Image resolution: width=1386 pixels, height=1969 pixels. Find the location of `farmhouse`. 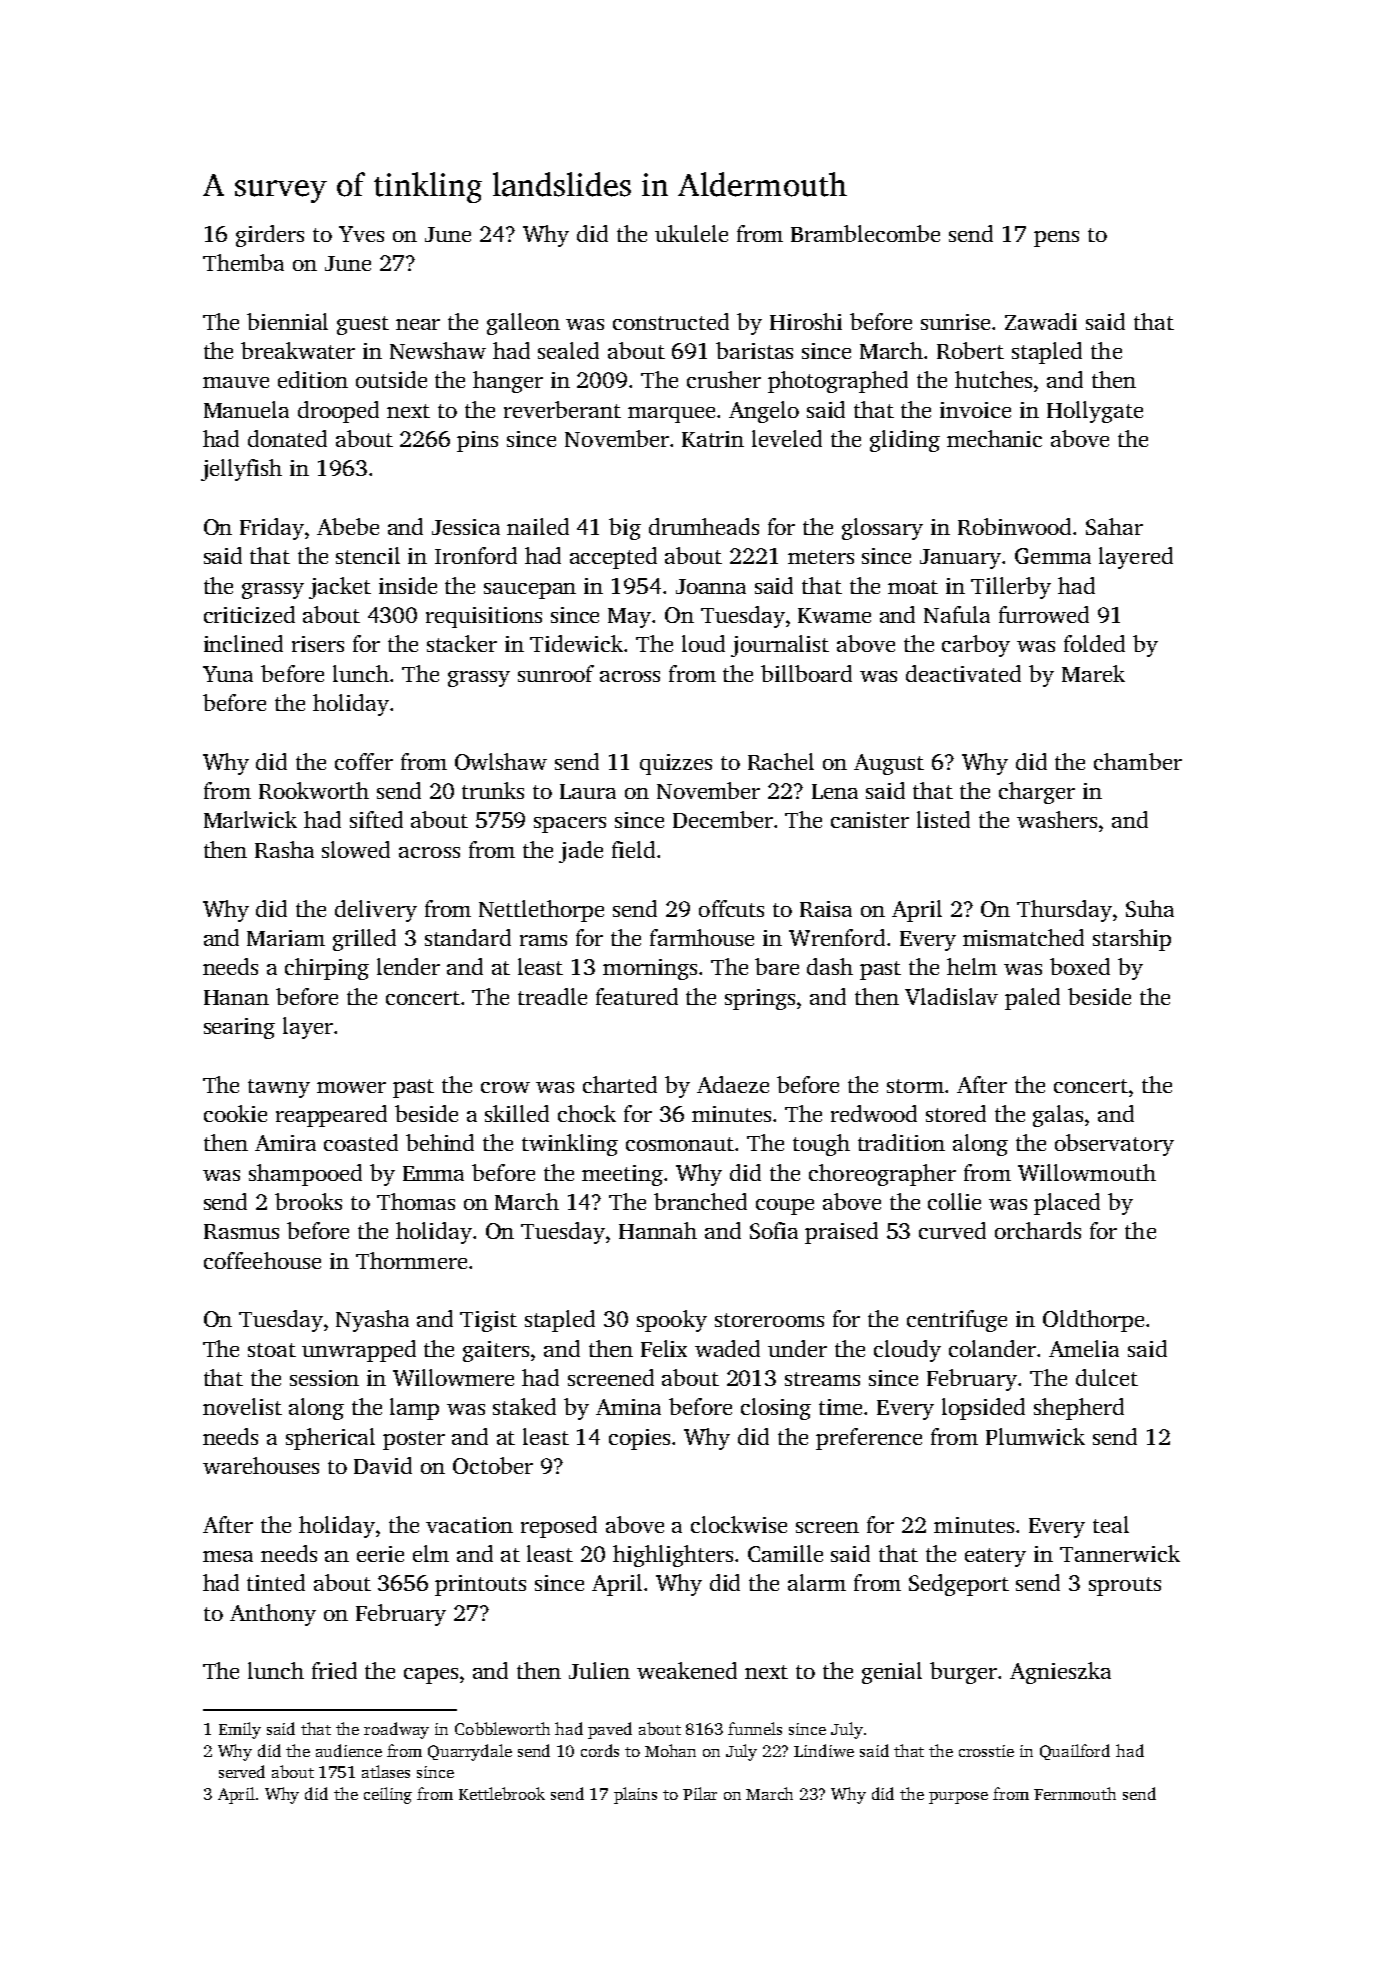

farmhouse is located at coordinates (702, 937).
